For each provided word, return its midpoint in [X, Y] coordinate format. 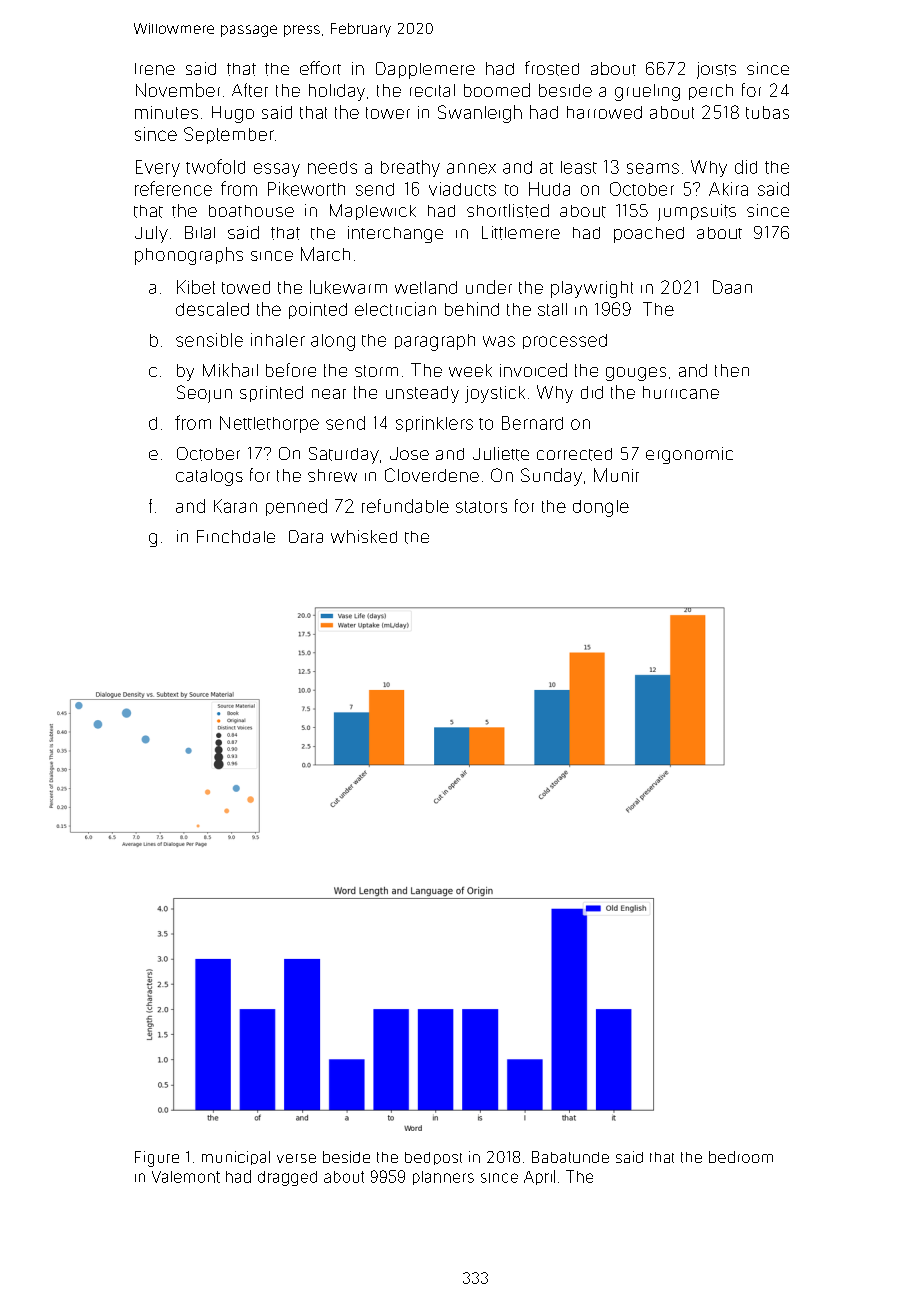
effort [320, 68]
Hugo [233, 114]
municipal [236, 1158]
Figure [157, 1159]
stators [481, 507]
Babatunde [570, 1157]
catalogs [209, 477]
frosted [552, 68]
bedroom [741, 1157]
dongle [601, 508]
